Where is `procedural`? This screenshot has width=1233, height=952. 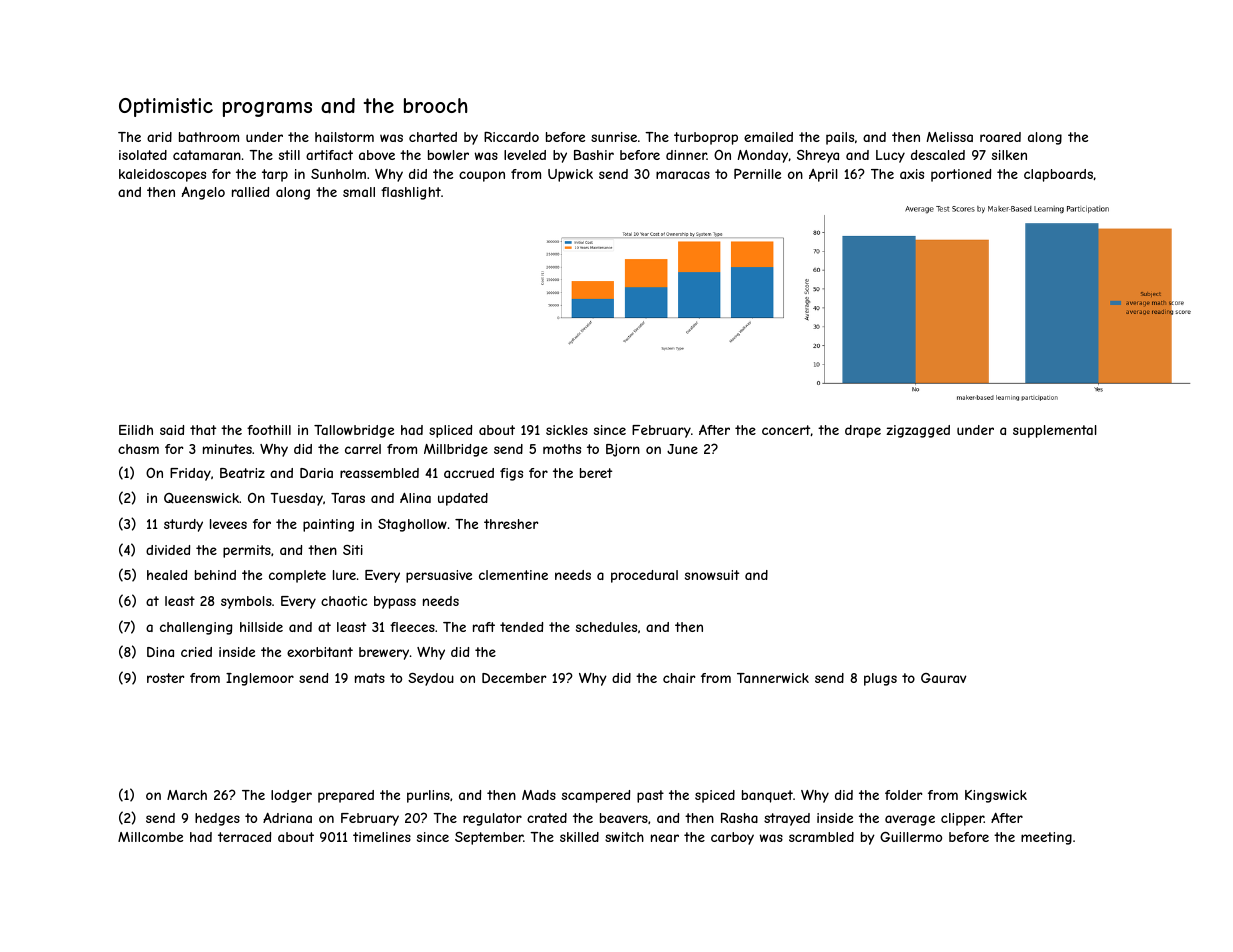 procedural is located at coordinates (644, 576).
